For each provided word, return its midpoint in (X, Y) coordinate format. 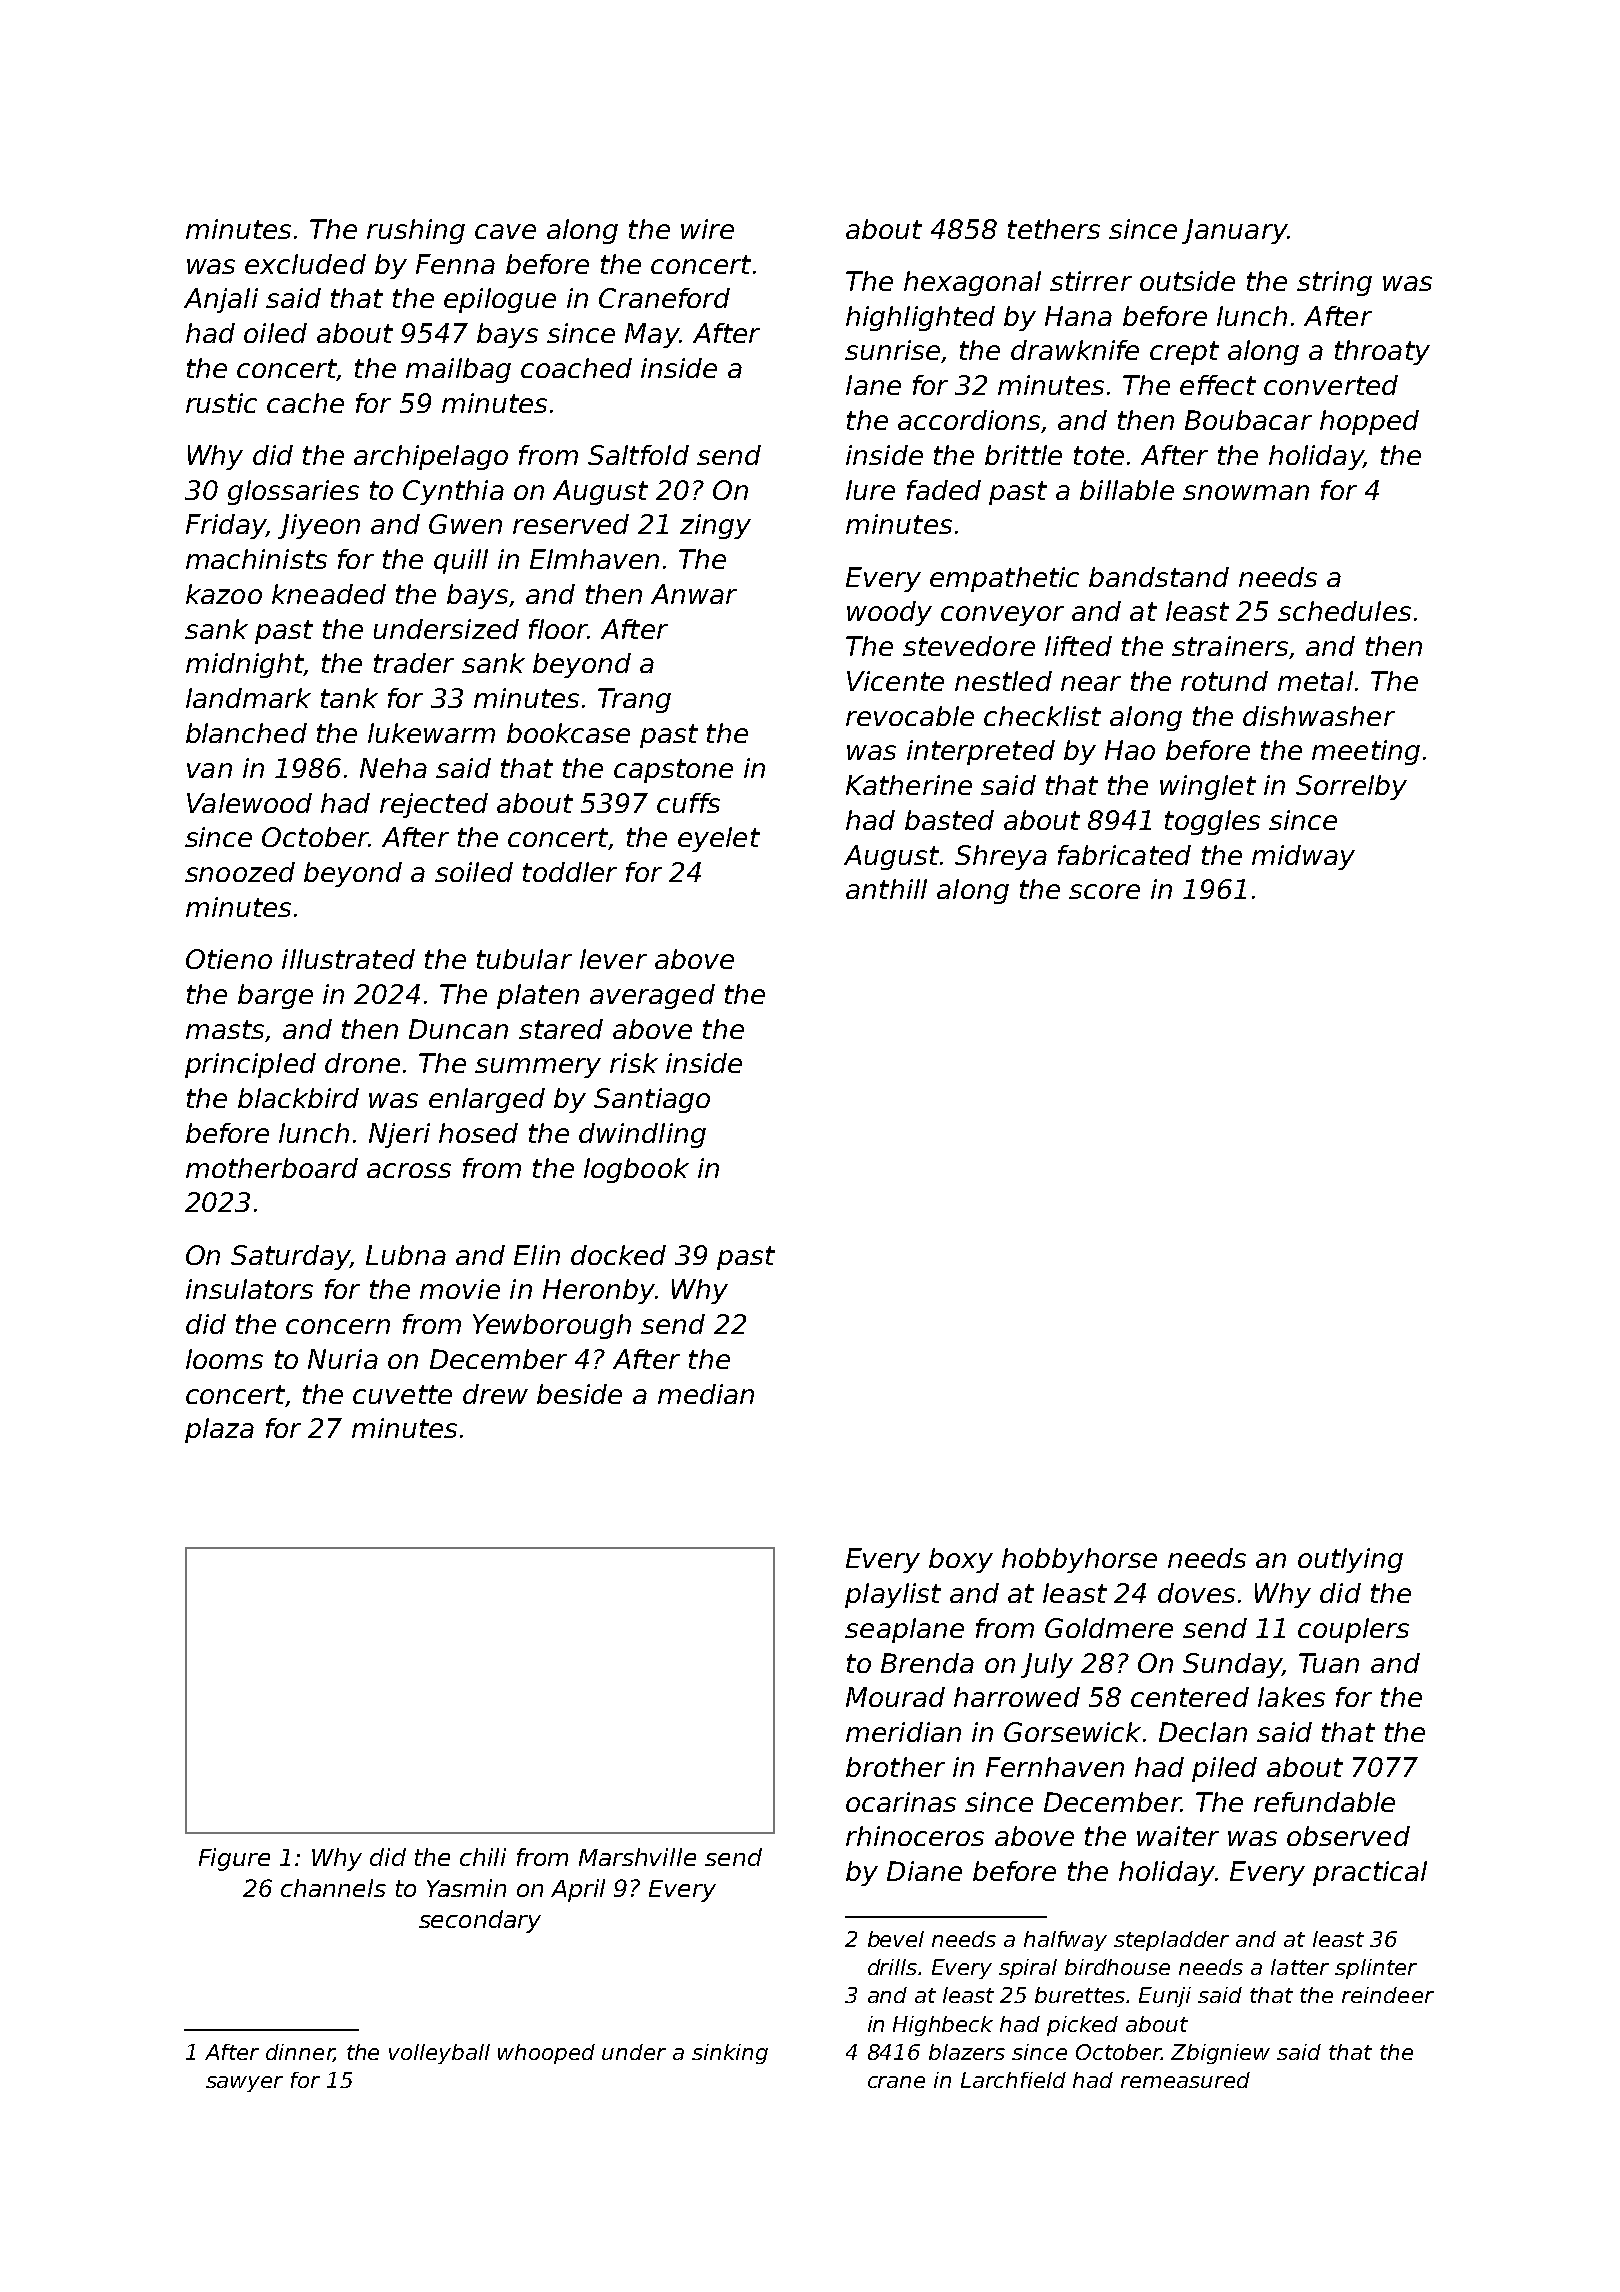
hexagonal (972, 283)
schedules (1344, 611)
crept (1184, 353)
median (706, 1394)
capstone (673, 771)
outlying (1350, 1560)
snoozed (240, 872)
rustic (221, 403)
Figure (234, 1859)
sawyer (244, 2084)
